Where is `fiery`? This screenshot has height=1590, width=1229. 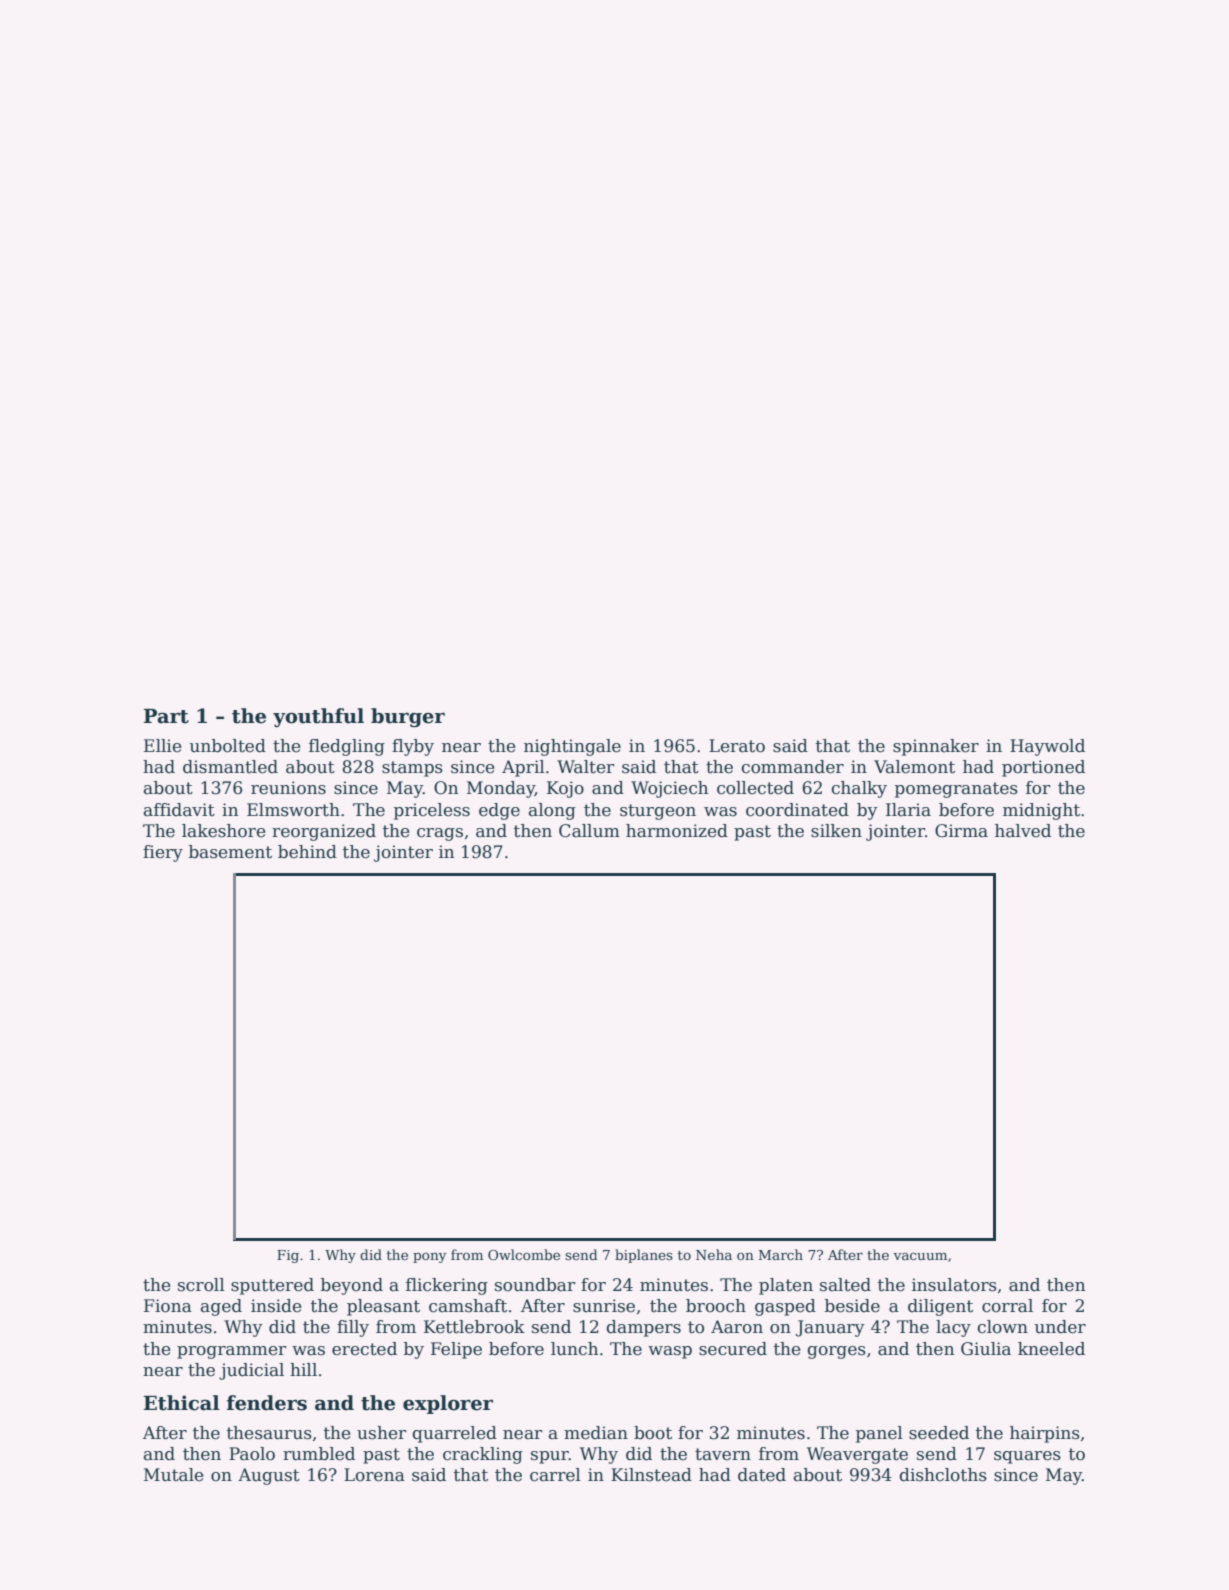
fiery is located at coordinates (163, 853).
